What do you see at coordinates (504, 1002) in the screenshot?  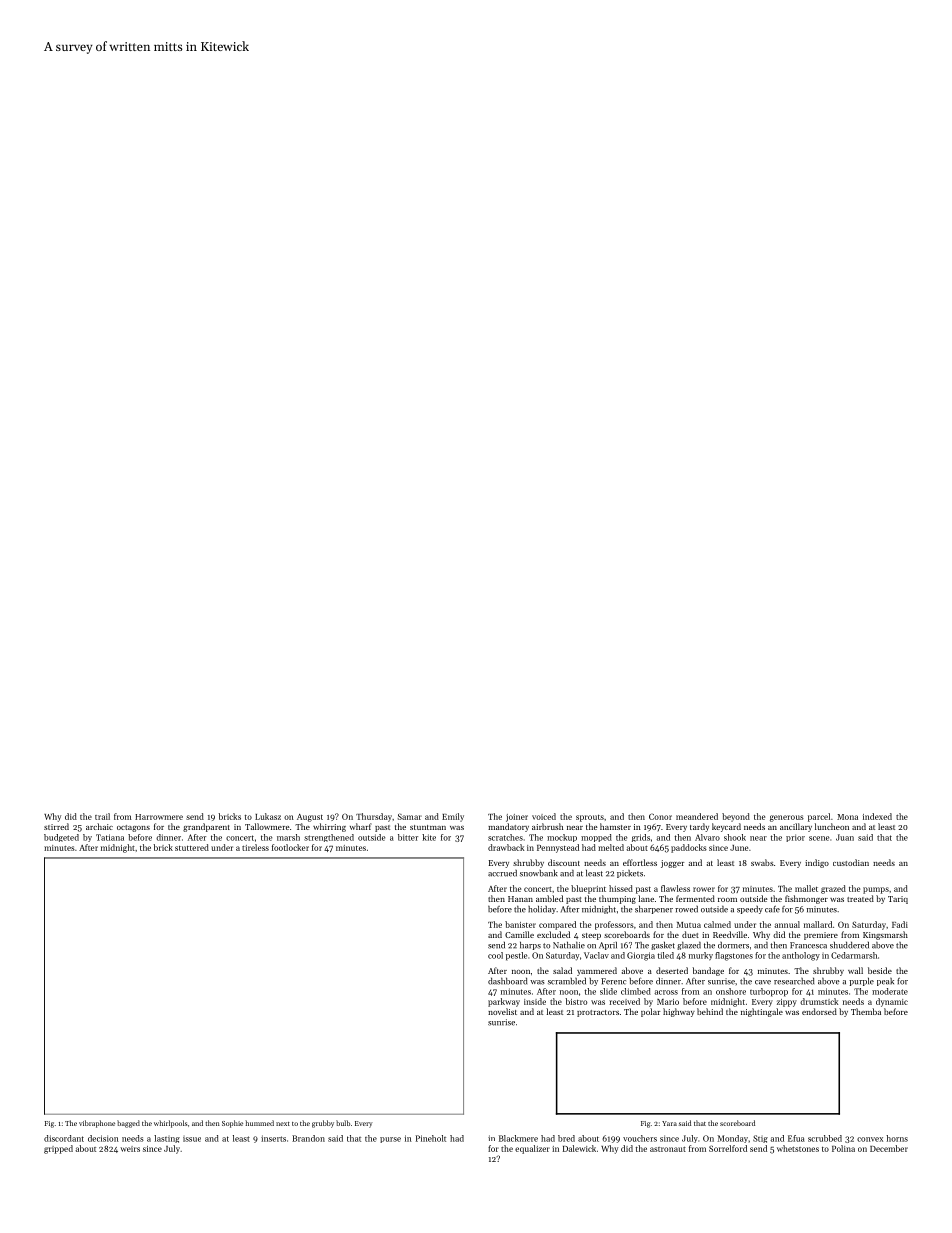 I see `parkway` at bounding box center [504, 1002].
